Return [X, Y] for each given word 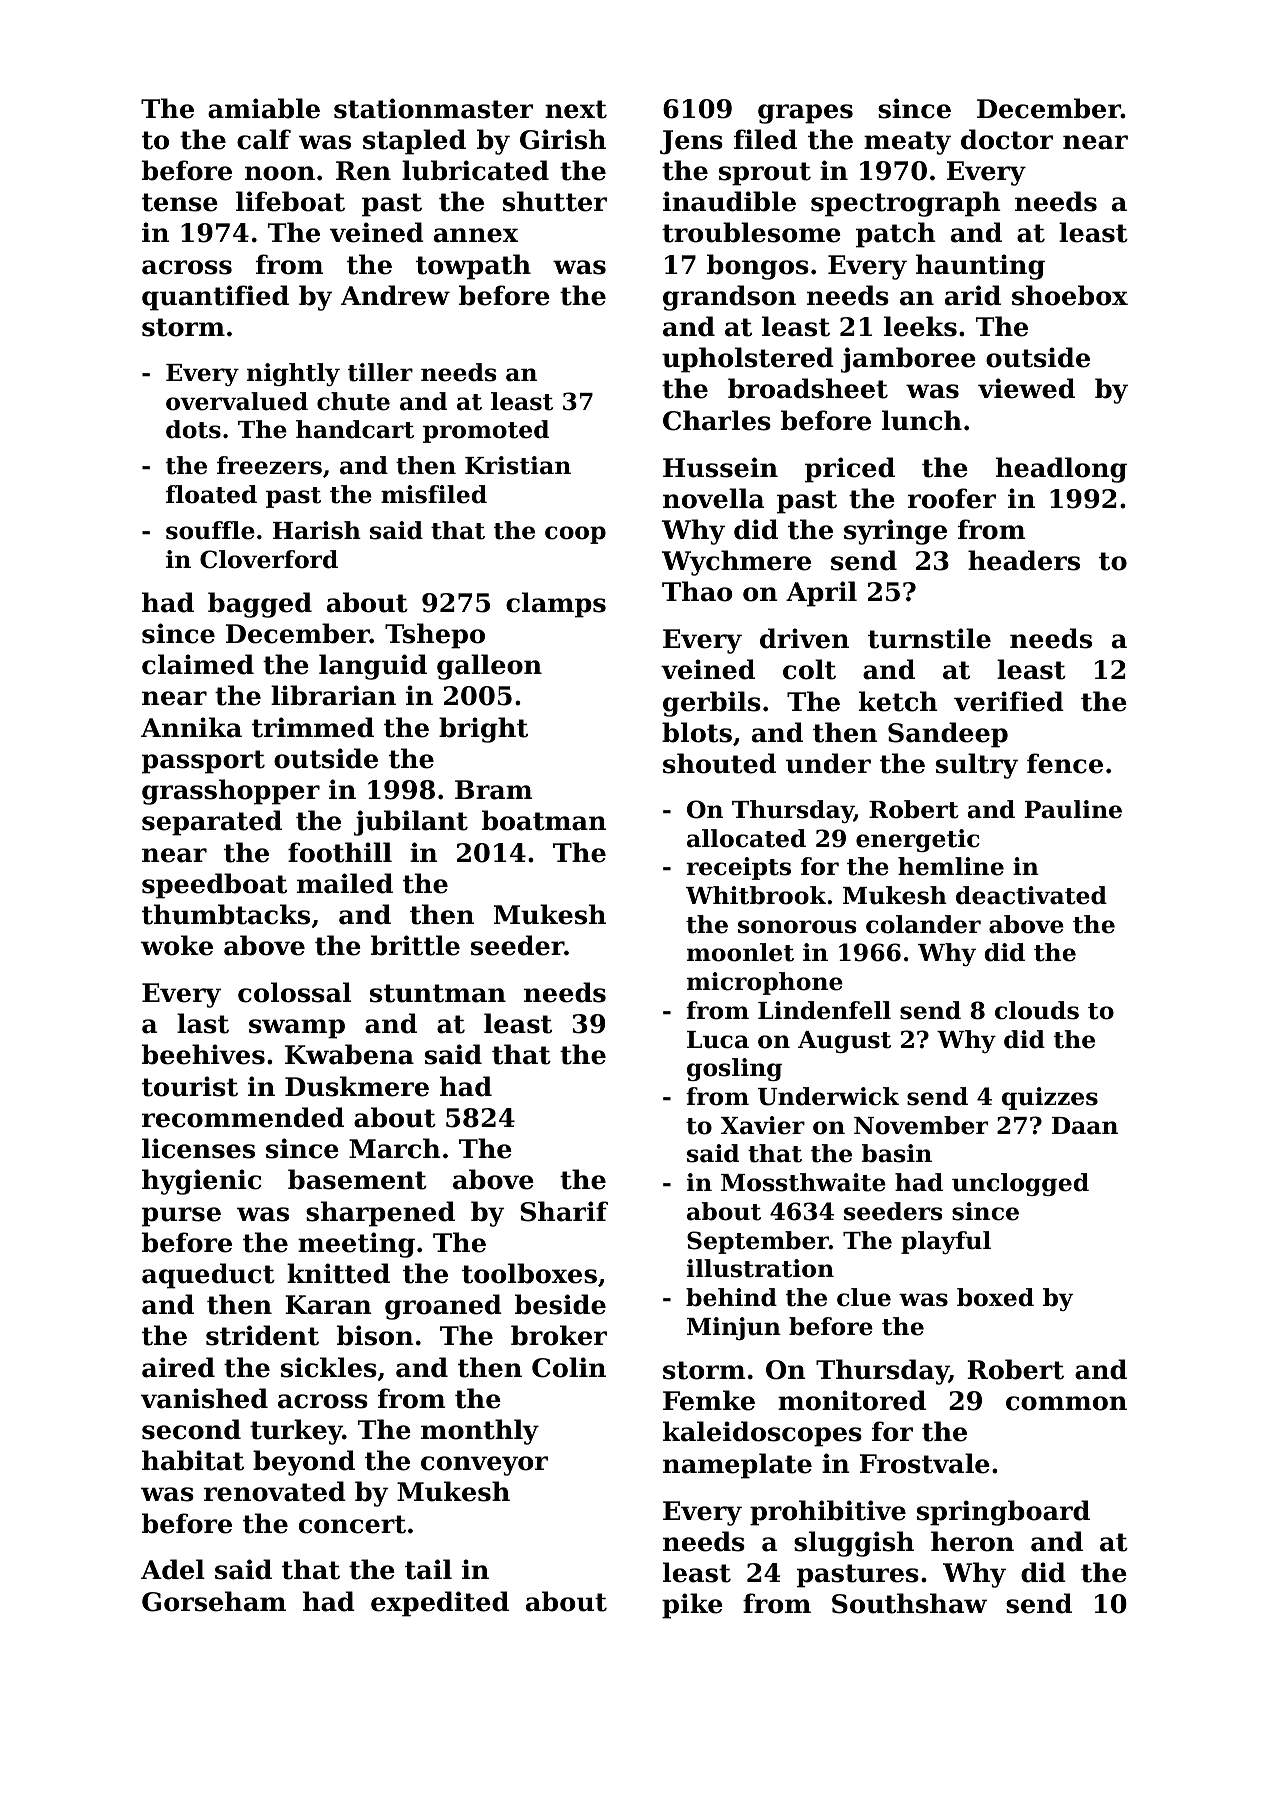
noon [280, 173]
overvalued [237, 401]
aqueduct [208, 1276]
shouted [719, 763]
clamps [556, 605]
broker [559, 1335]
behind [731, 1297]
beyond [304, 1463]
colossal [294, 992]
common [1066, 1403]
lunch [922, 420]
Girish [563, 139]
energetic [918, 840]
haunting [980, 267]
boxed [995, 1297]
